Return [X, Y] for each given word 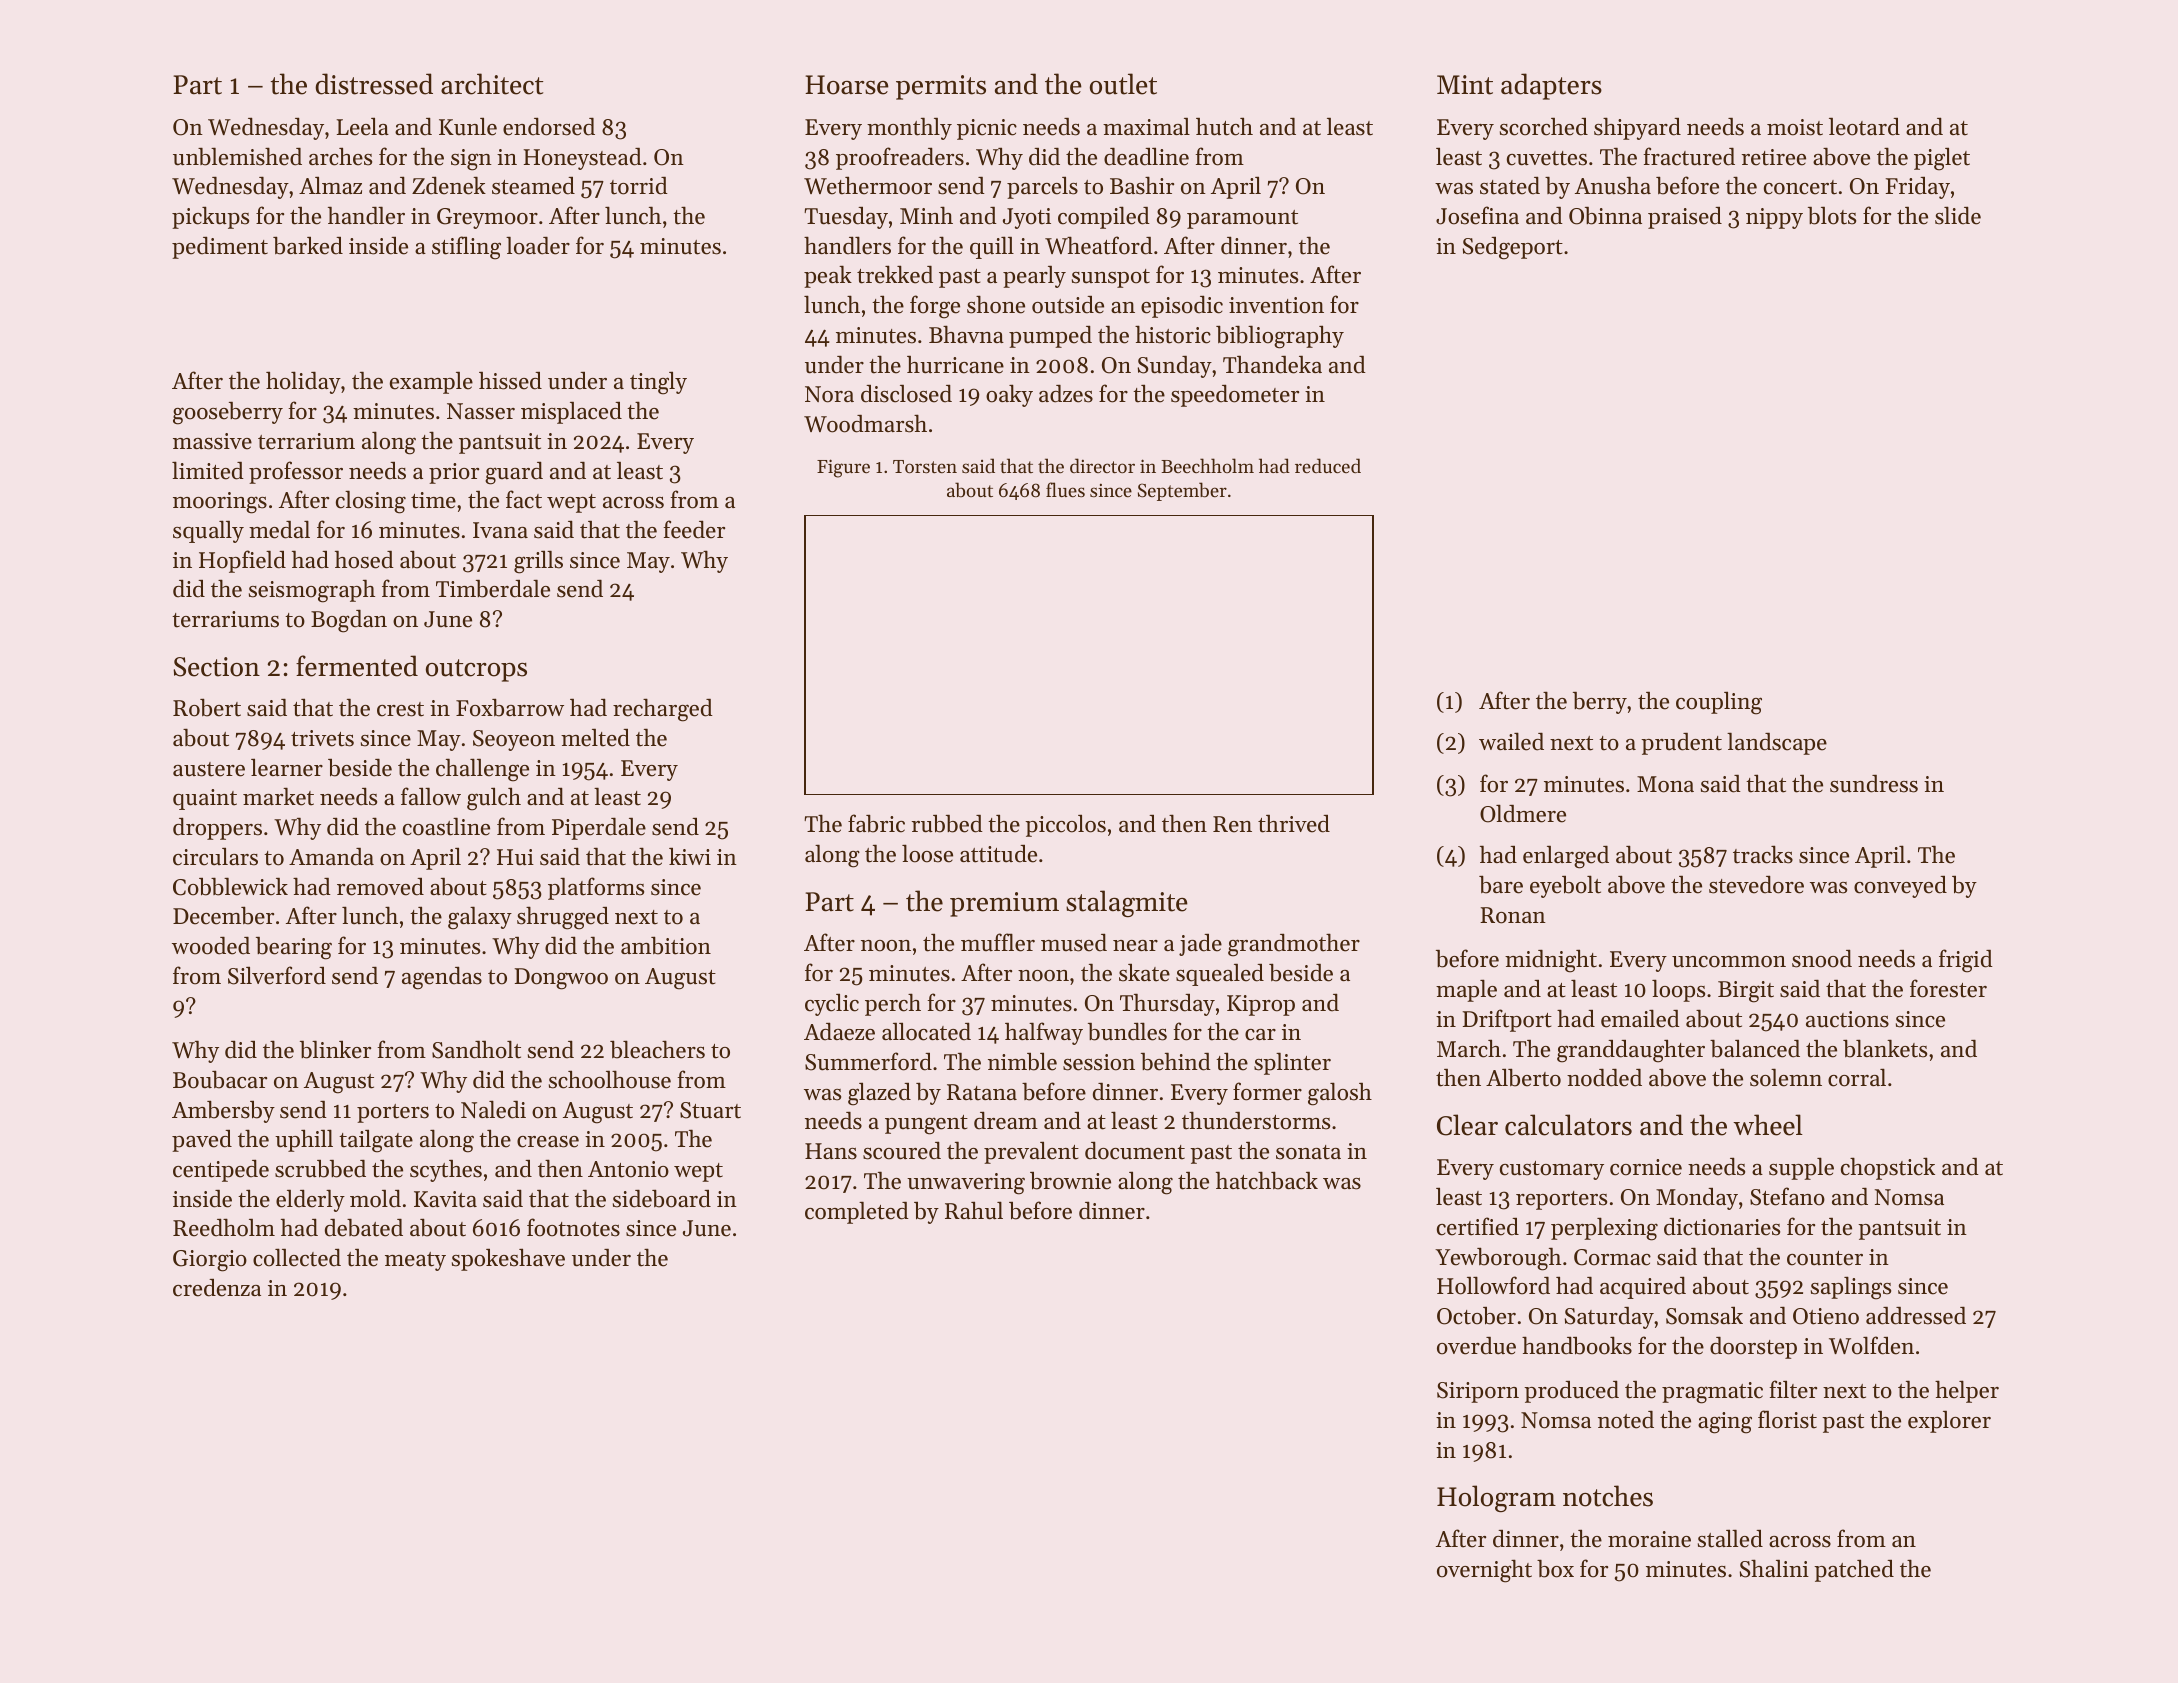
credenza [217, 1288]
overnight [1484, 1571]
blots [1832, 216]
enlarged [1566, 857]
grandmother [1294, 945]
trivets [322, 738]
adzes [1066, 394]
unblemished [237, 156]
